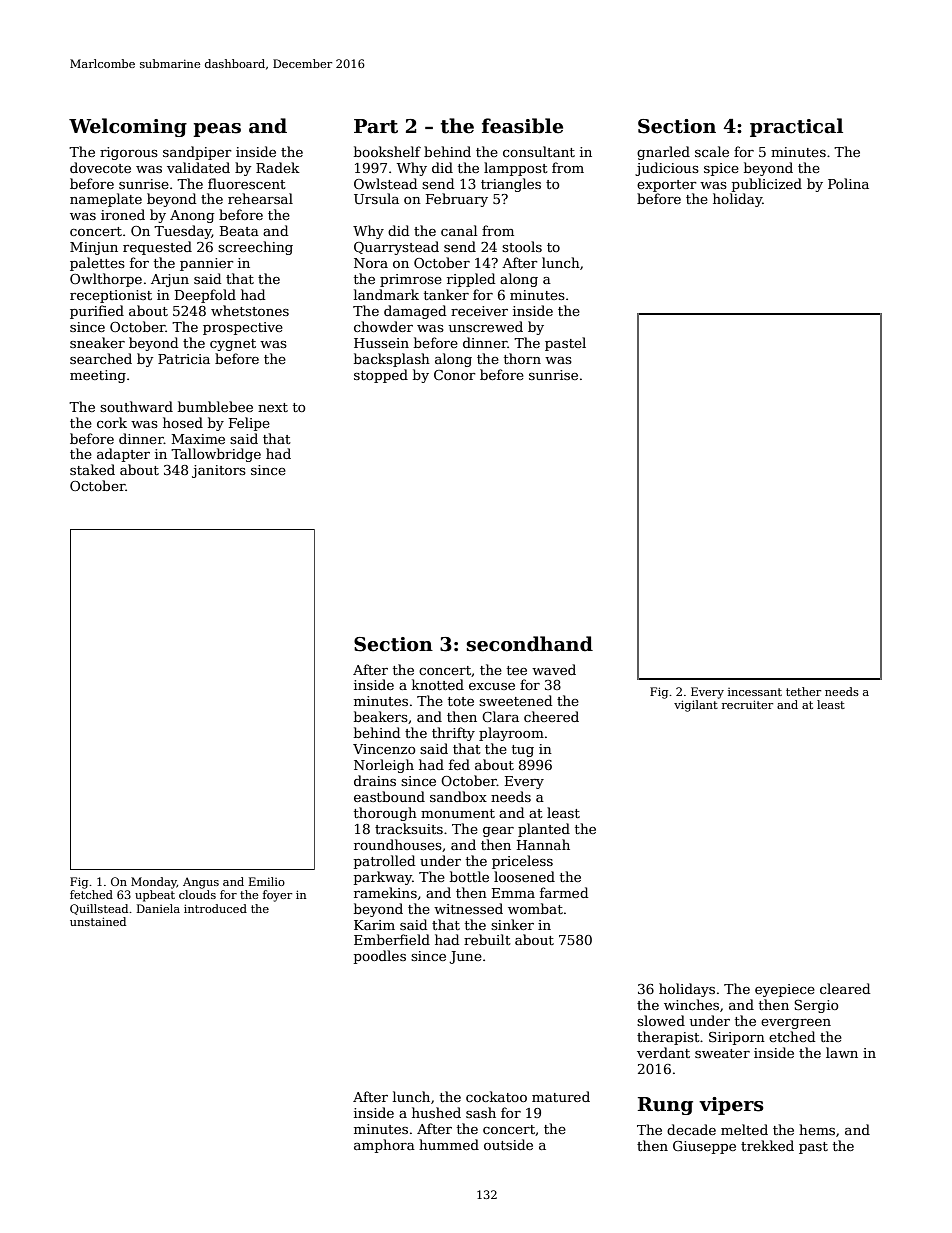  I want to click on Conor, so click(455, 375).
